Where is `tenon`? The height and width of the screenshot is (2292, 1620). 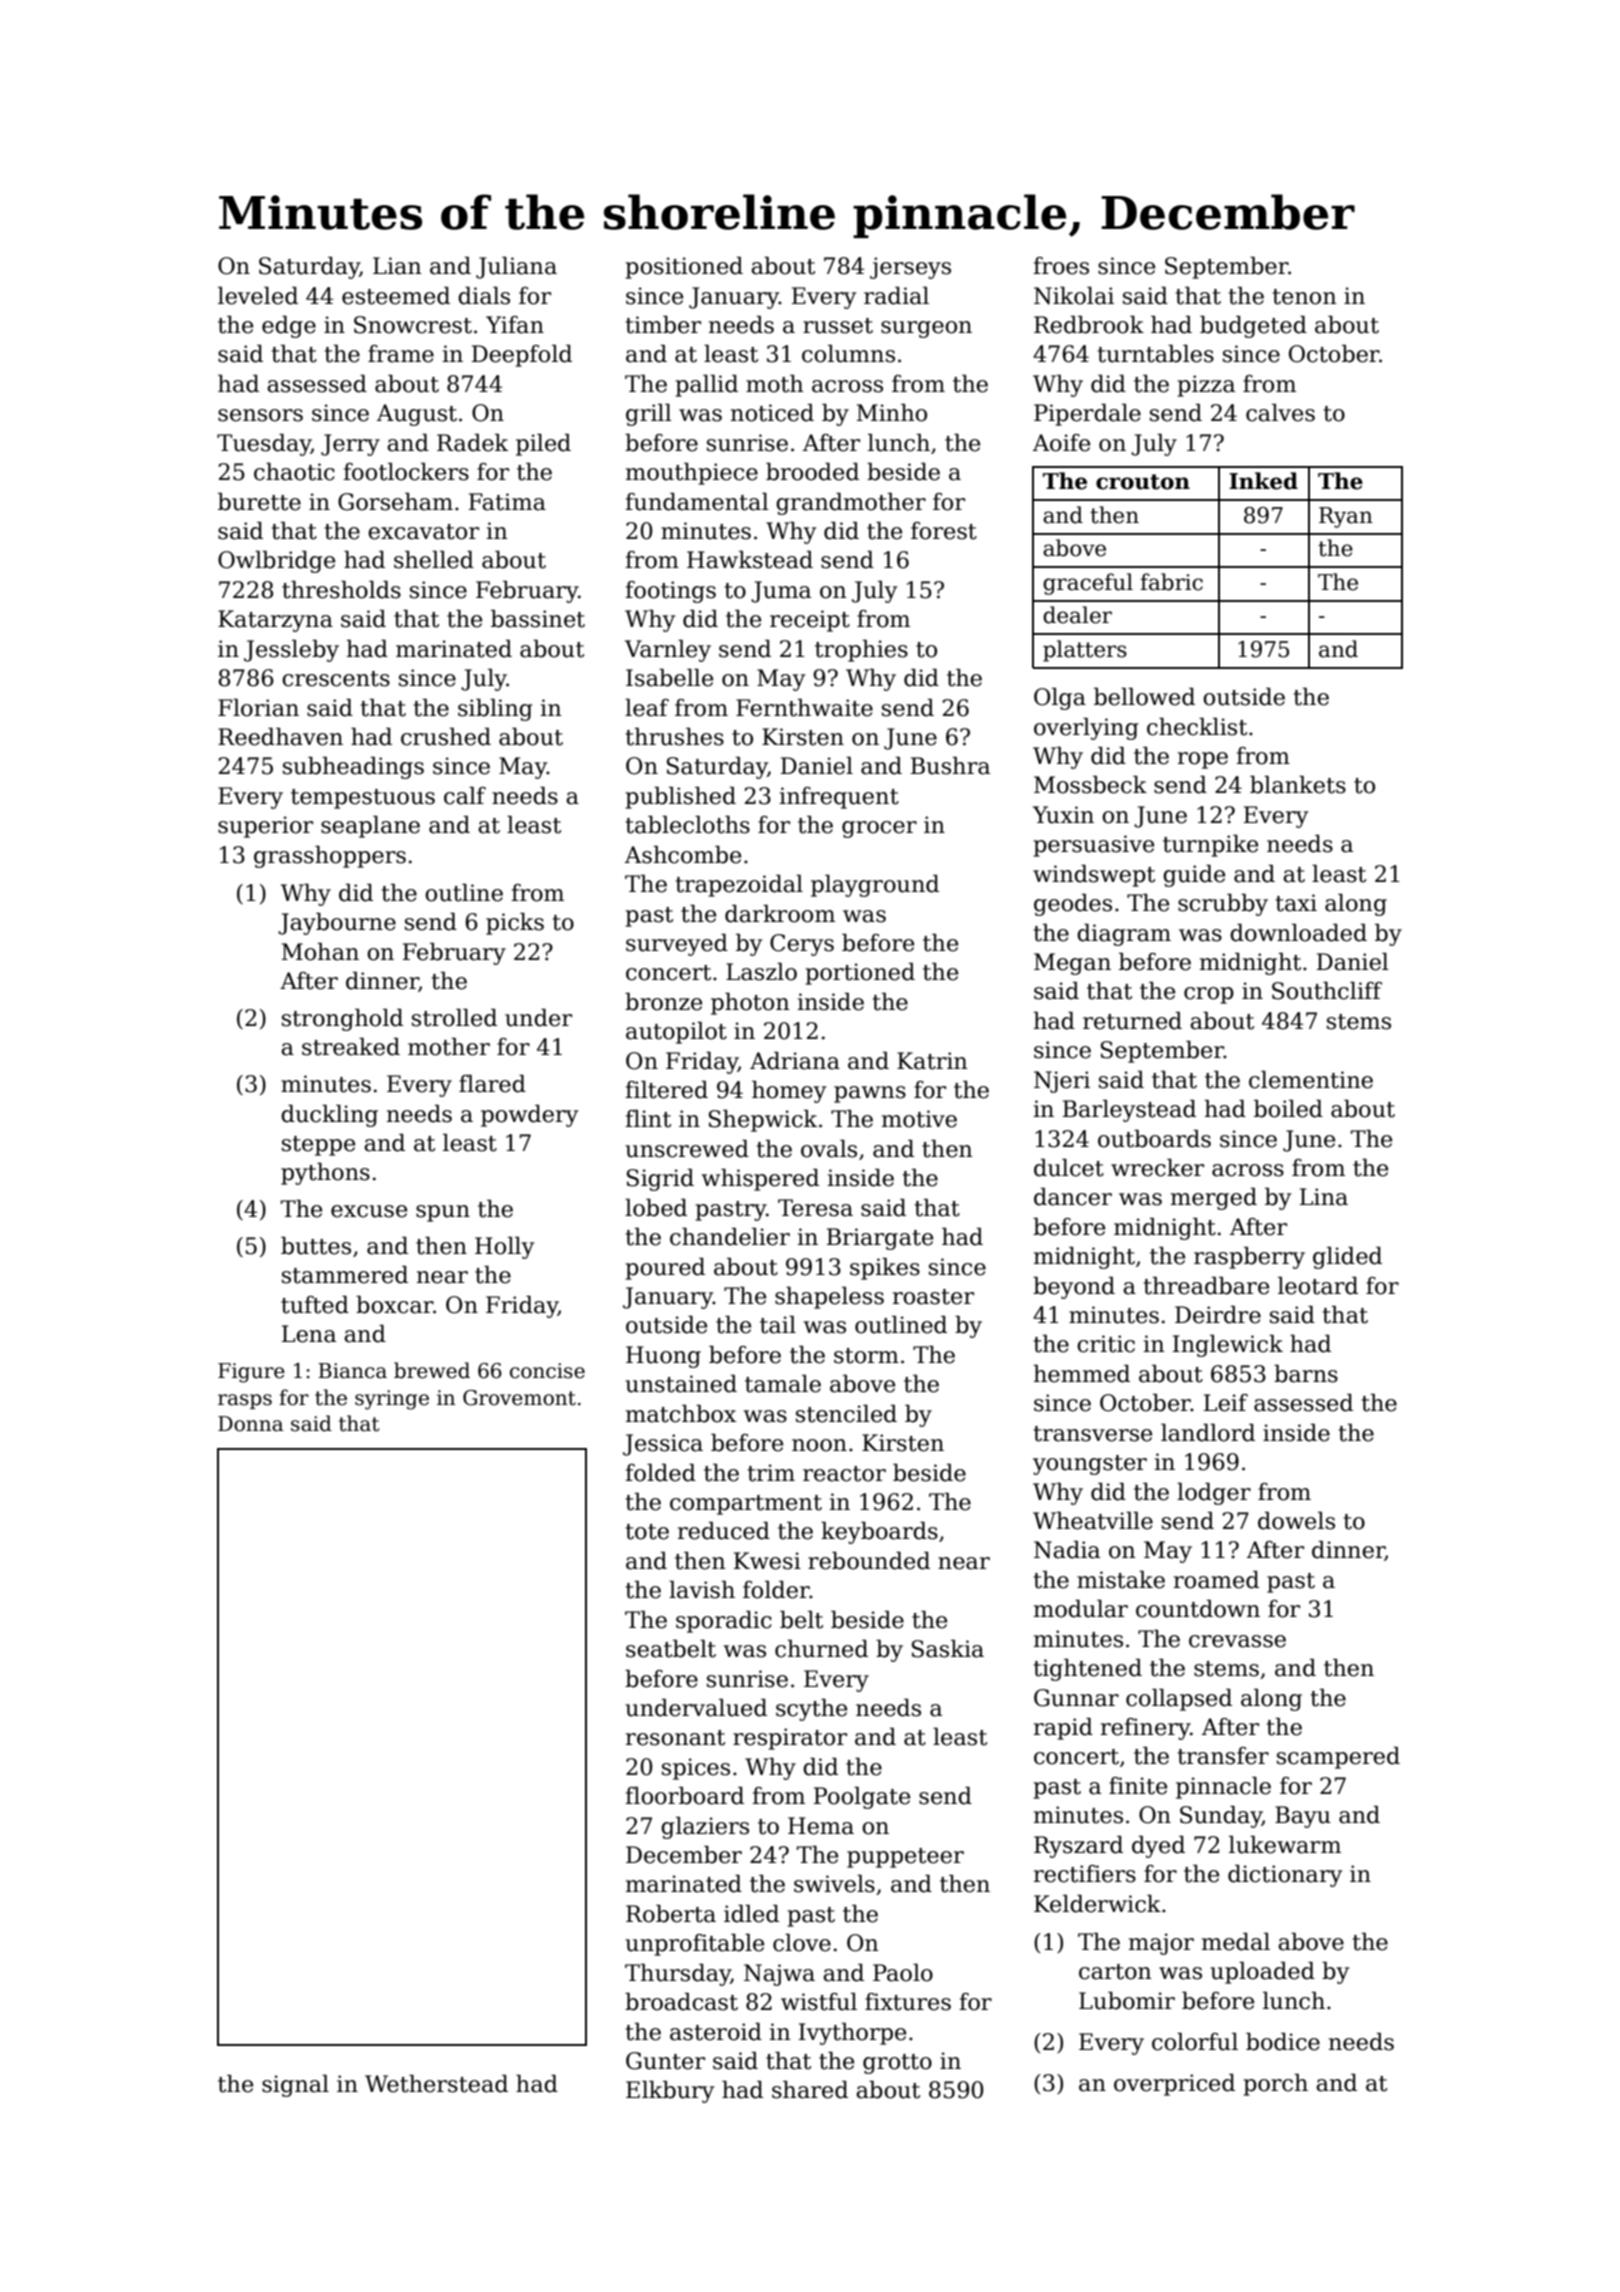
tenon is located at coordinates (1305, 297).
